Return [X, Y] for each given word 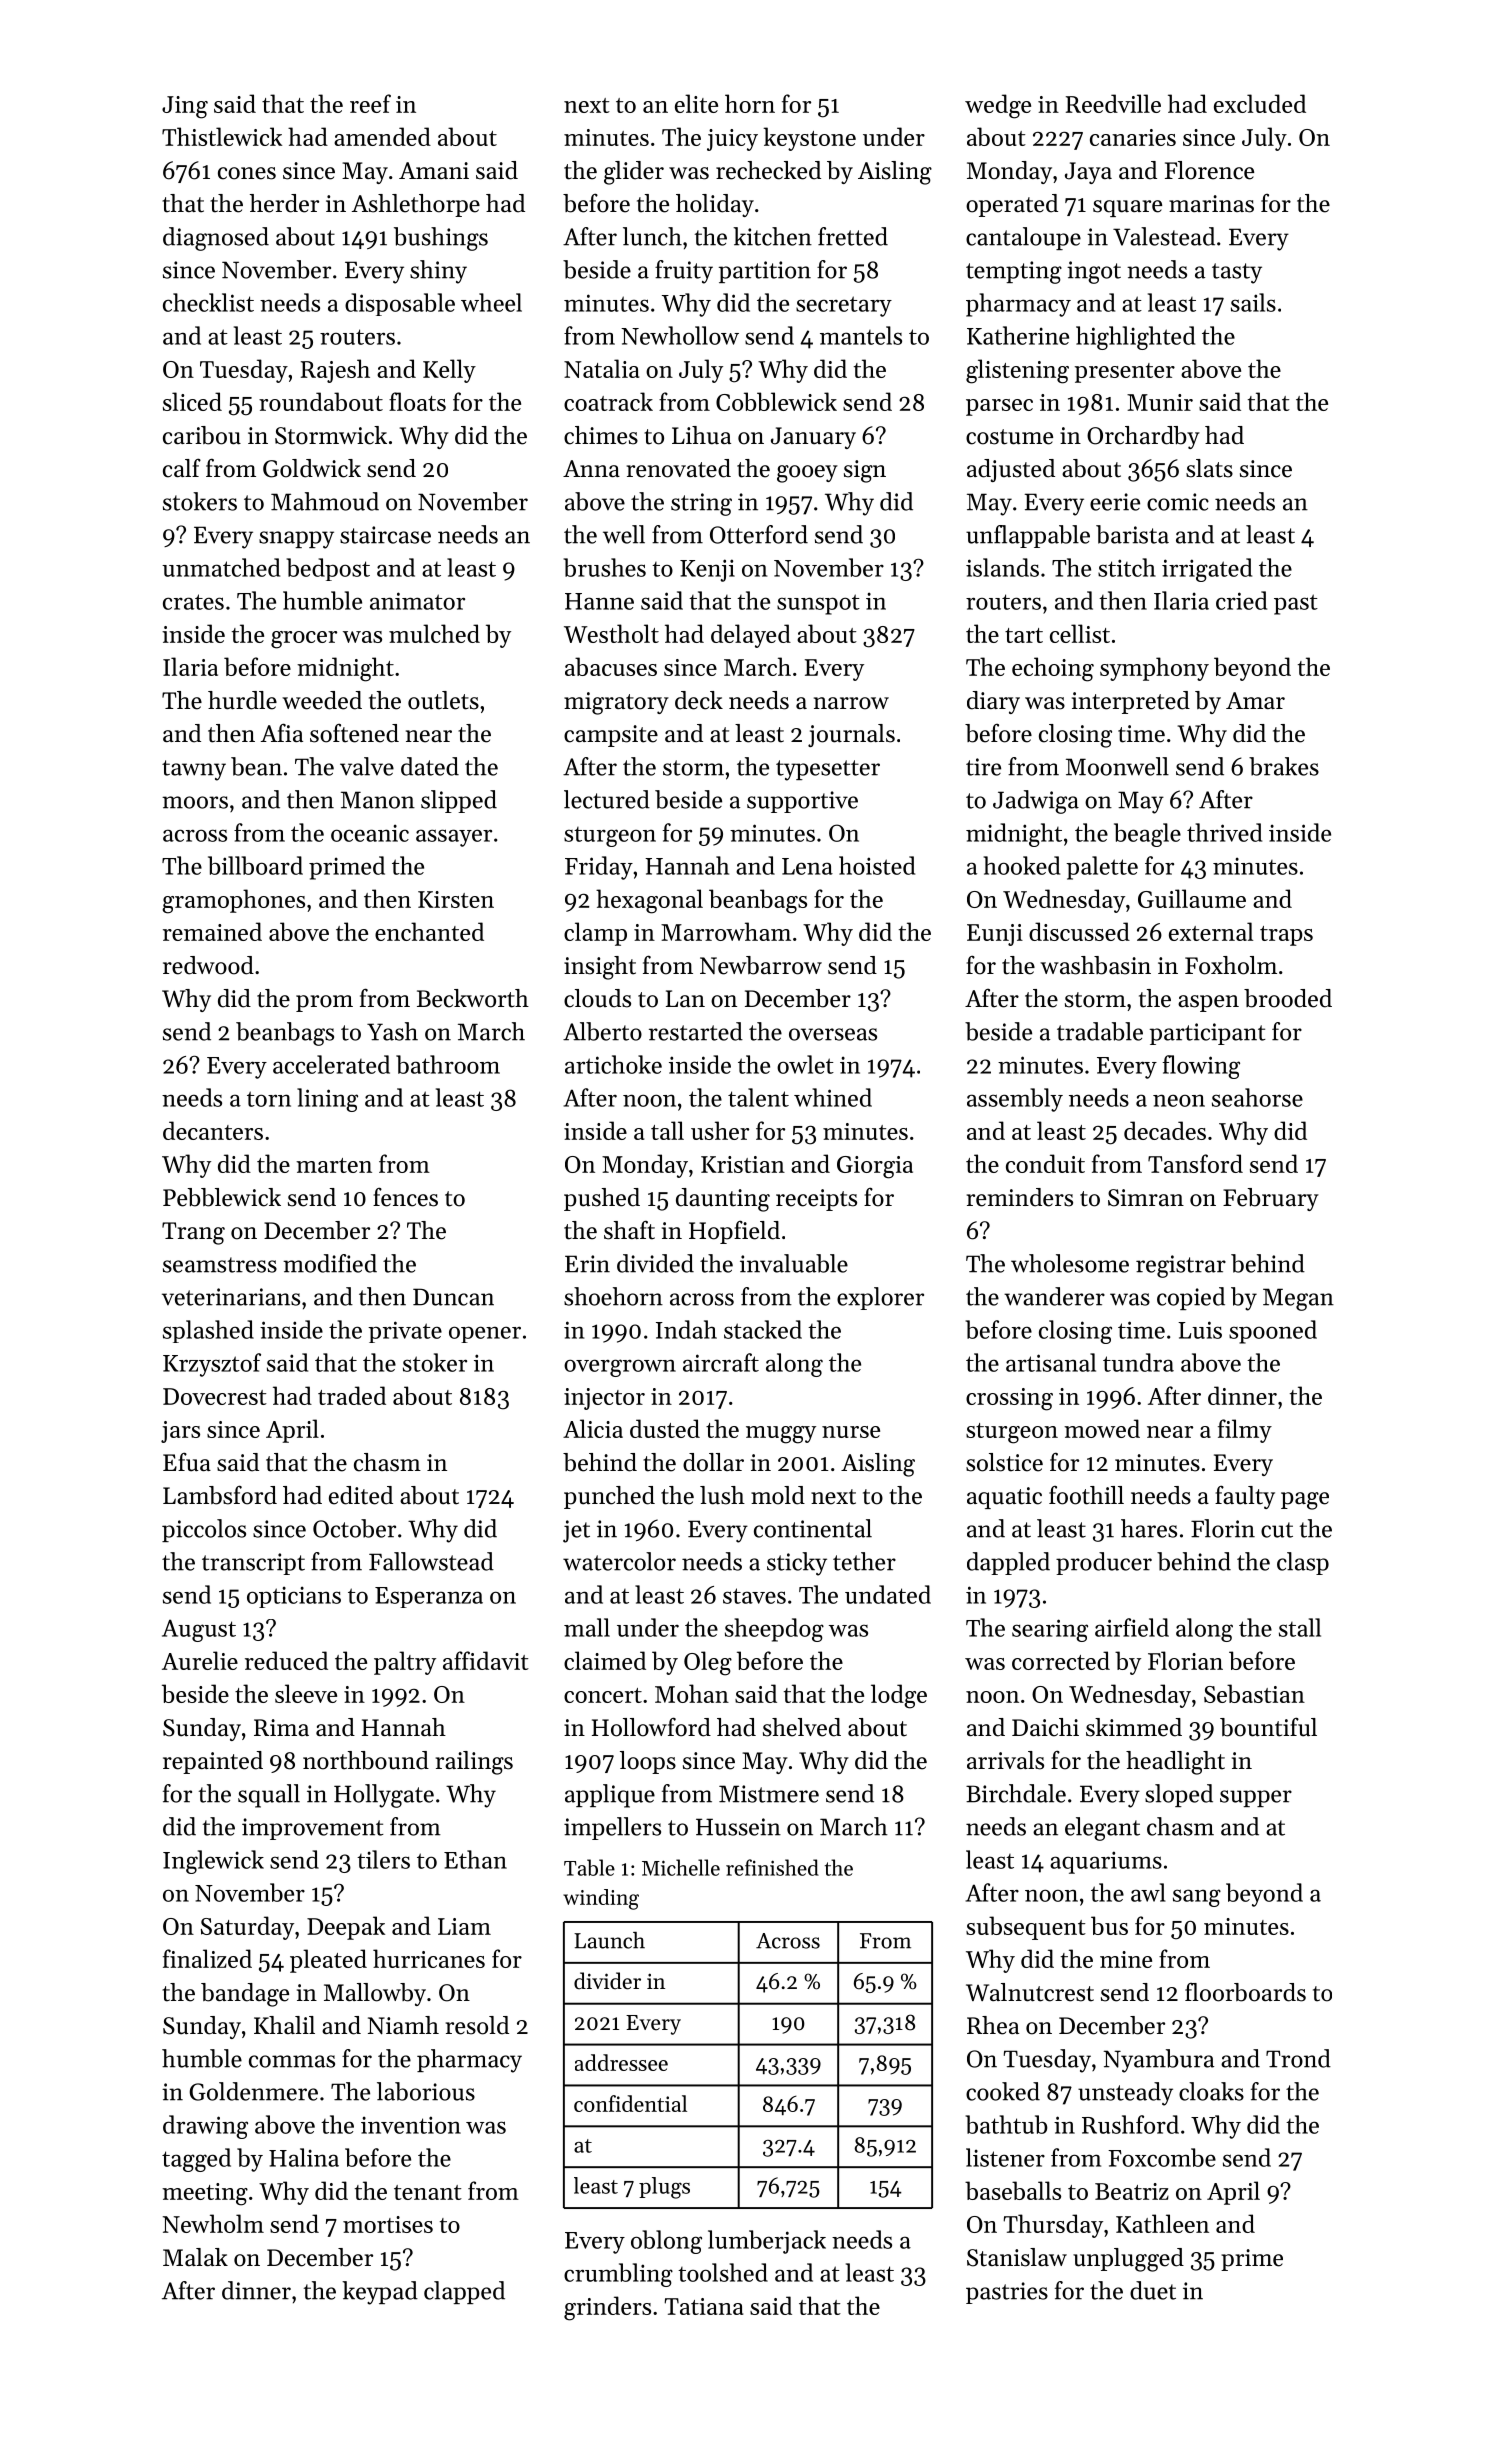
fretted [853, 236]
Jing [185, 107]
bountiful [1268, 1727]
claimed [605, 1660]
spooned [1273, 1332]
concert [603, 1695]
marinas [1211, 204]
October [354, 1528]
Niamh [403, 2025]
